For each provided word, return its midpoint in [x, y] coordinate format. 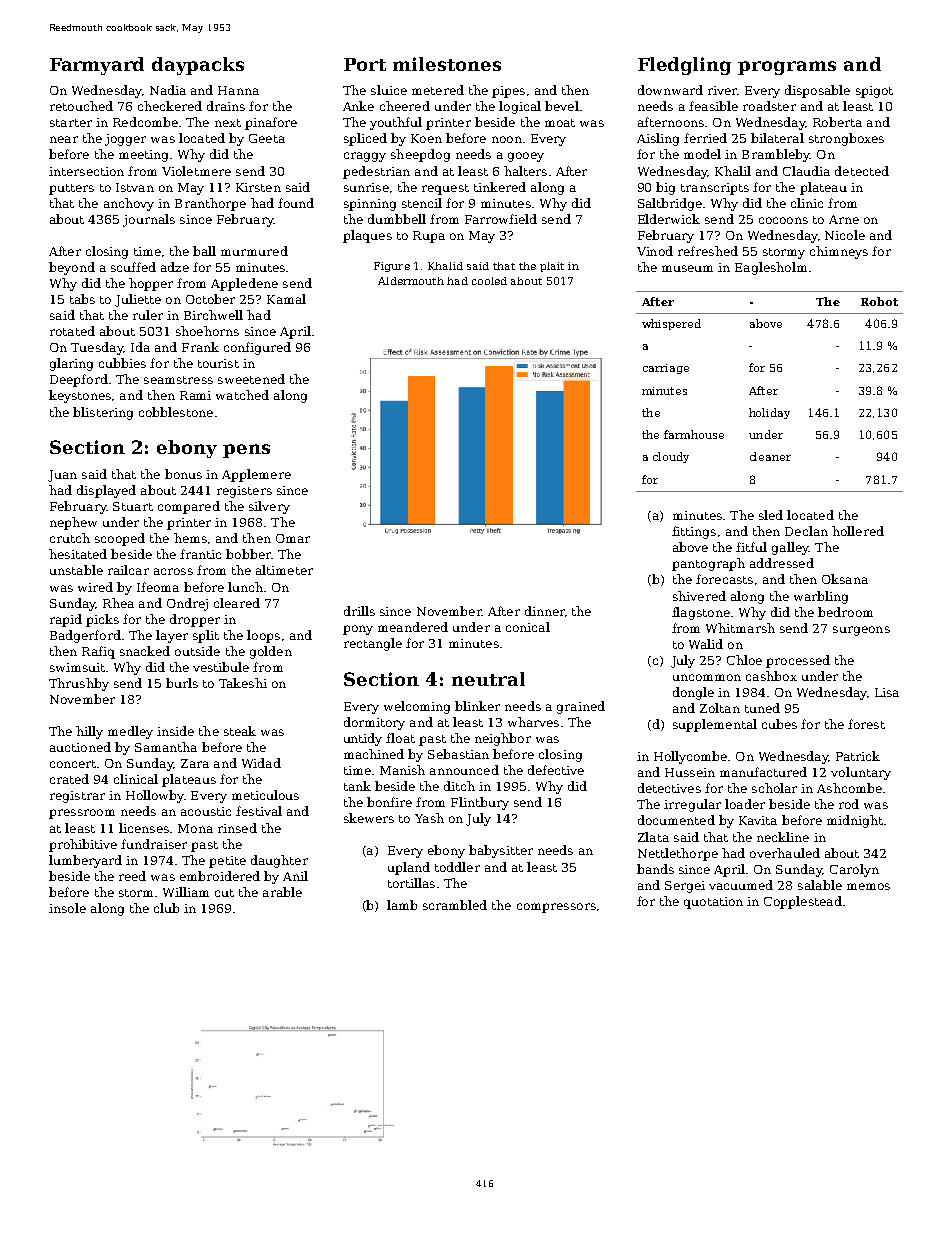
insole [67, 908]
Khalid [445, 266]
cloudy [671, 457]
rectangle [373, 644]
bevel [562, 106]
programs [787, 68]
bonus [183, 474]
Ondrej [187, 604]
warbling [821, 597]
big [665, 188]
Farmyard [97, 66]
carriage [666, 369]
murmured [254, 251]
